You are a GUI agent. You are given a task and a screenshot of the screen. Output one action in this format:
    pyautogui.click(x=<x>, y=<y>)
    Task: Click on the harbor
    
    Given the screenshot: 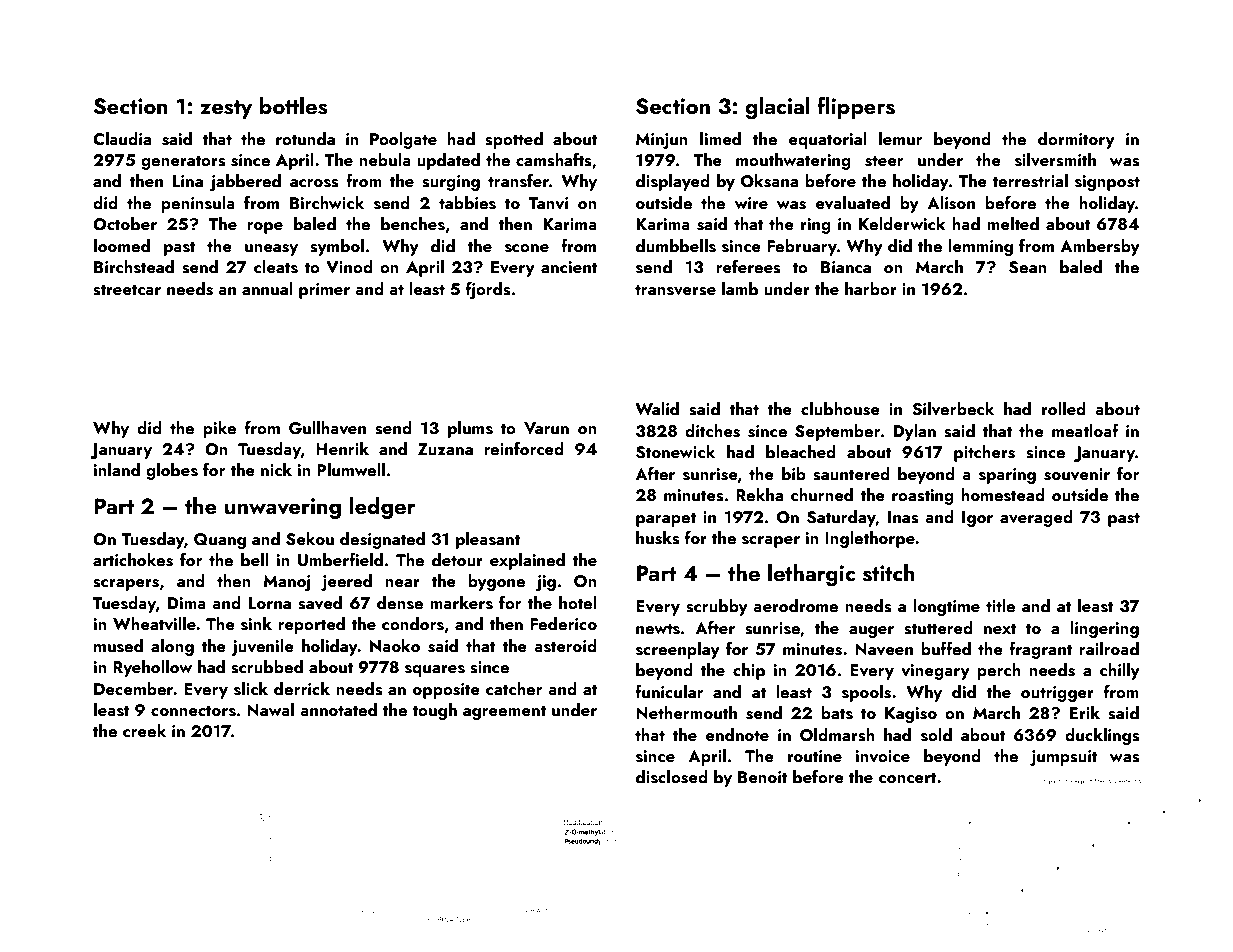 What is the action you would take?
    pyautogui.click(x=871, y=288)
